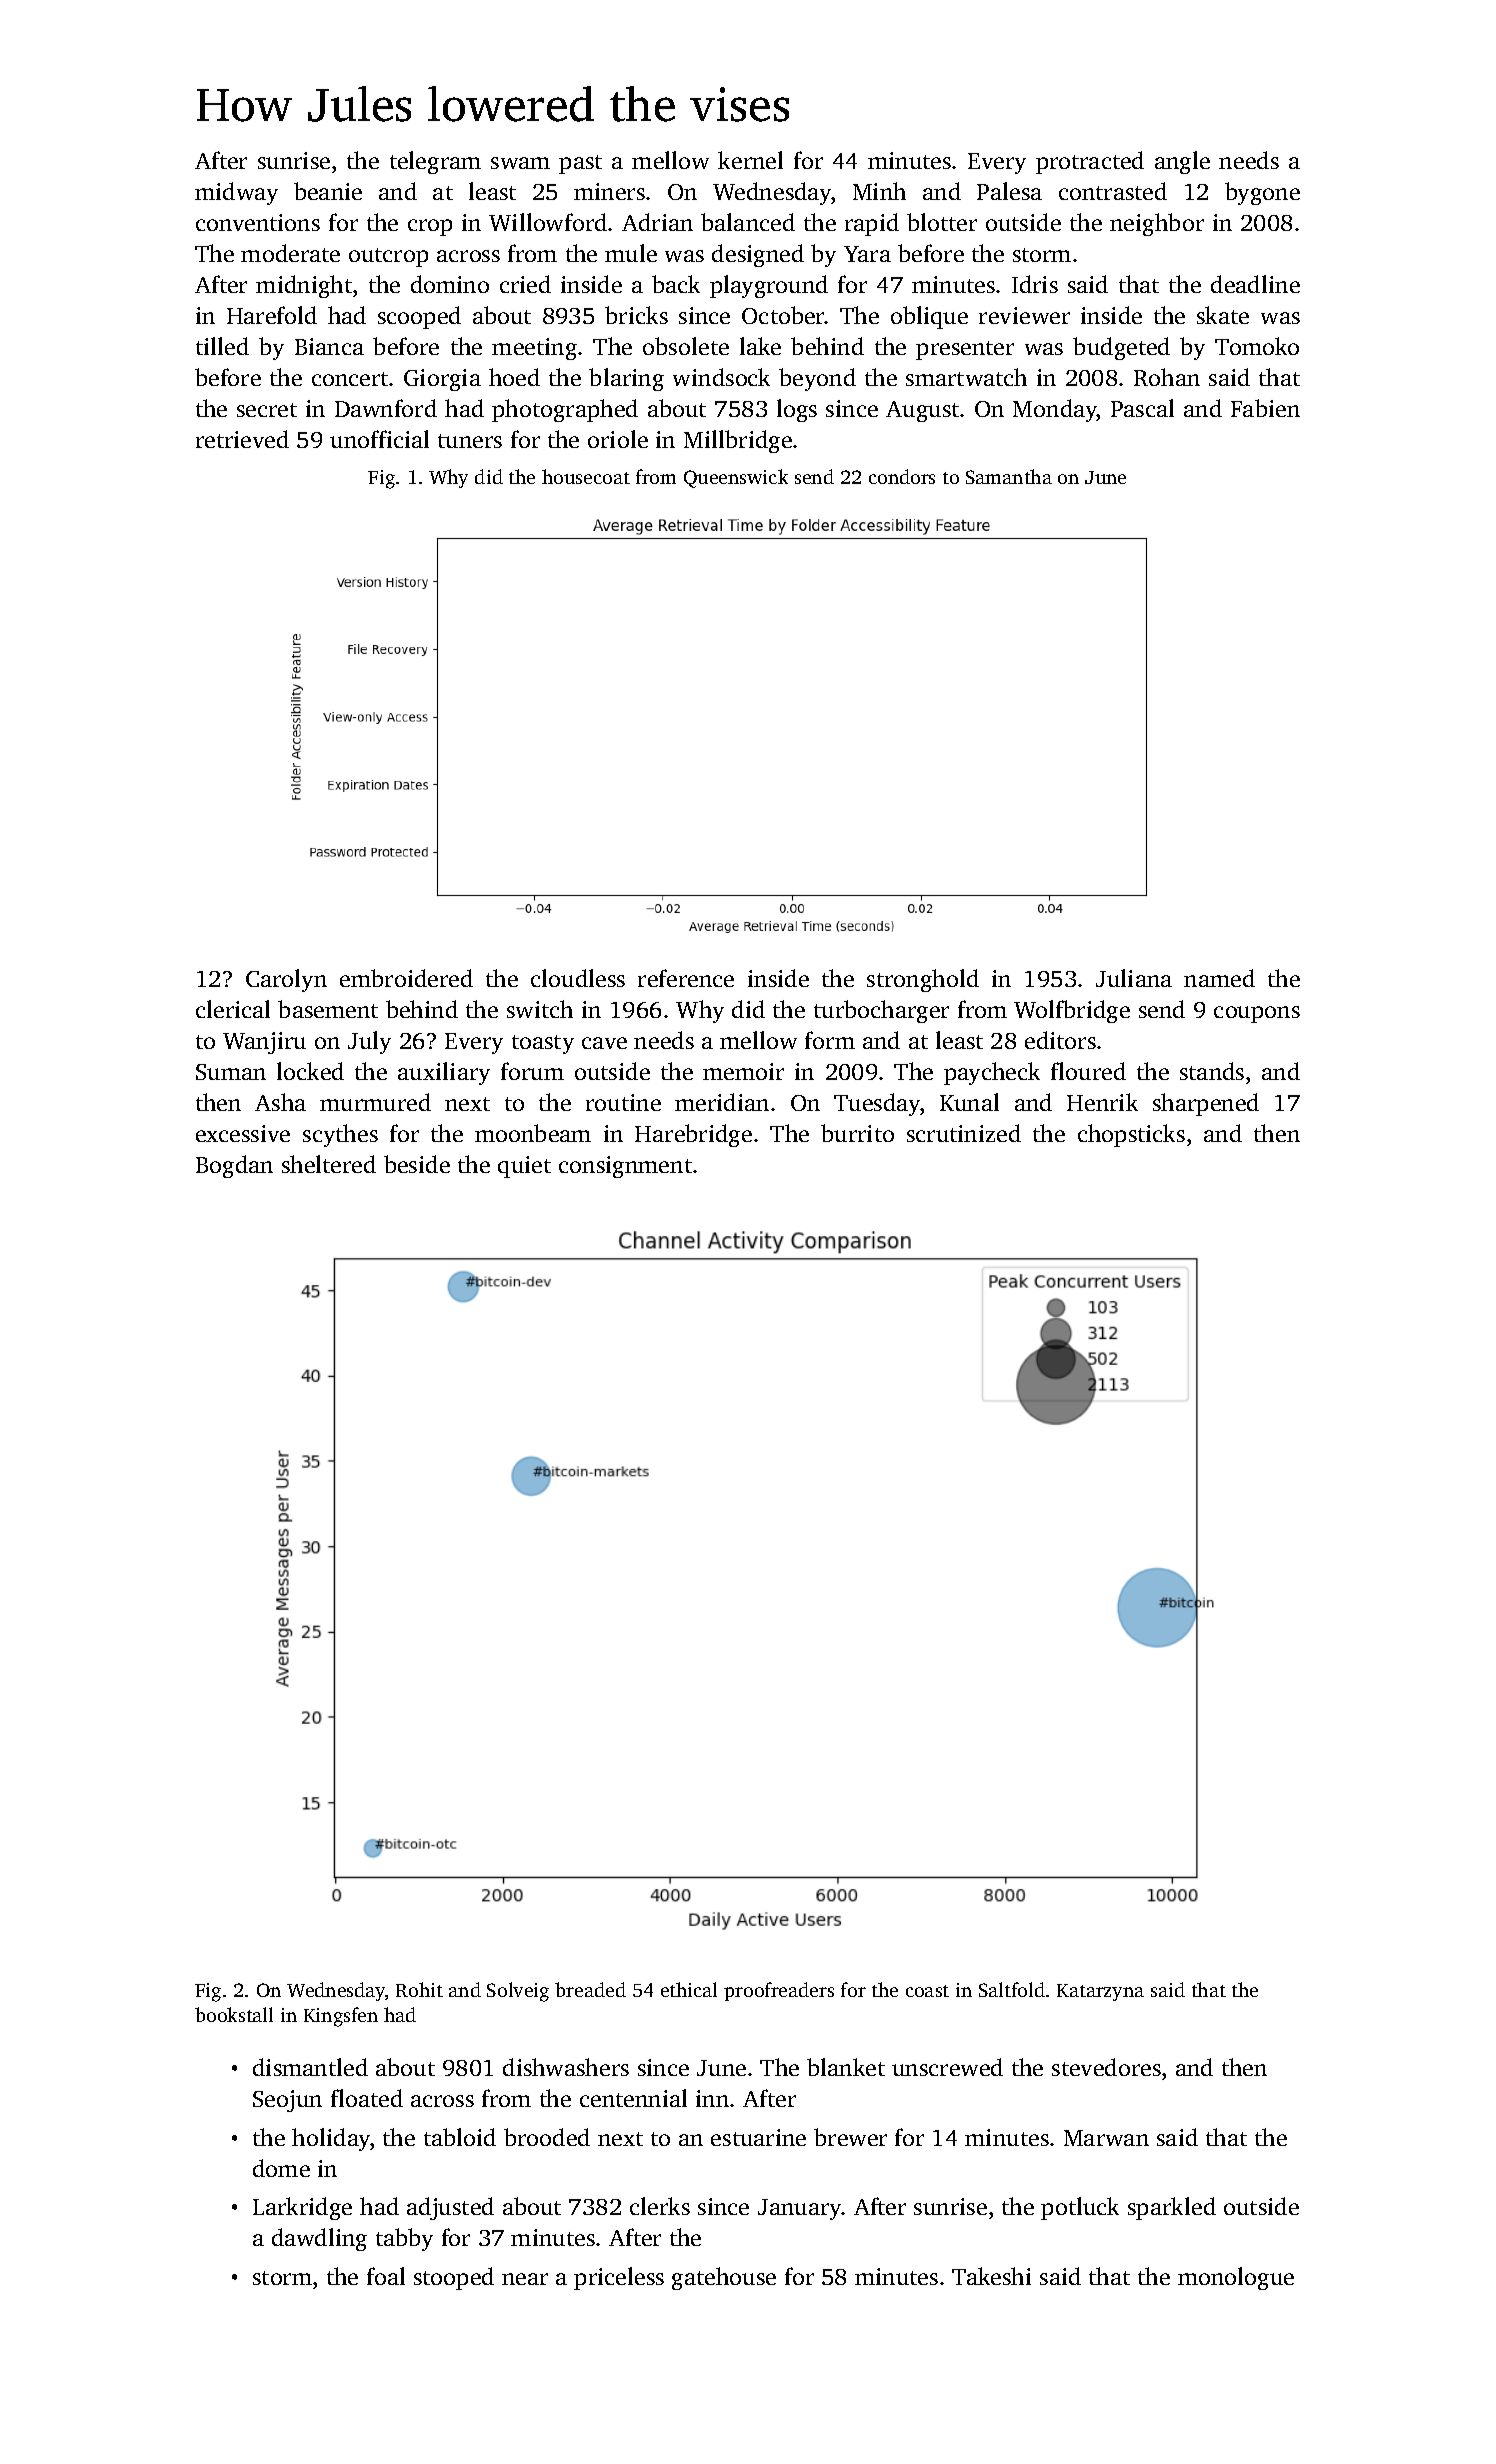 Image resolution: width=1496 pixels, height=2464 pixels. I want to click on foal, so click(386, 2276).
